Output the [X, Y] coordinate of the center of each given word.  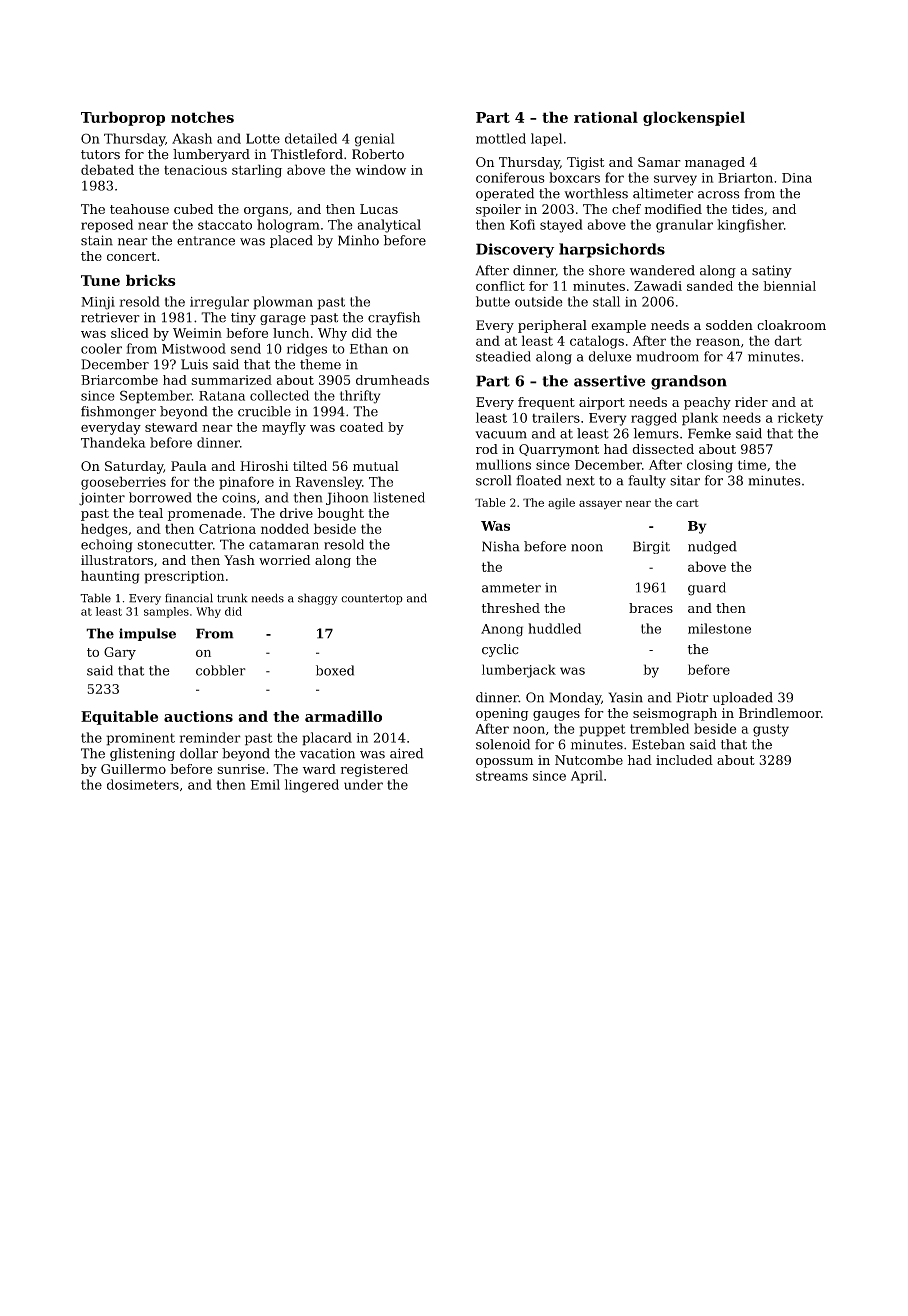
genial [375, 140]
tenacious [195, 170]
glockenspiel [694, 118]
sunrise [241, 769]
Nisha [501, 546]
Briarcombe [119, 380]
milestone [719, 628]
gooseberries [123, 483]
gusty [771, 730]
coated [362, 427]
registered [374, 770]
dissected [663, 449]
